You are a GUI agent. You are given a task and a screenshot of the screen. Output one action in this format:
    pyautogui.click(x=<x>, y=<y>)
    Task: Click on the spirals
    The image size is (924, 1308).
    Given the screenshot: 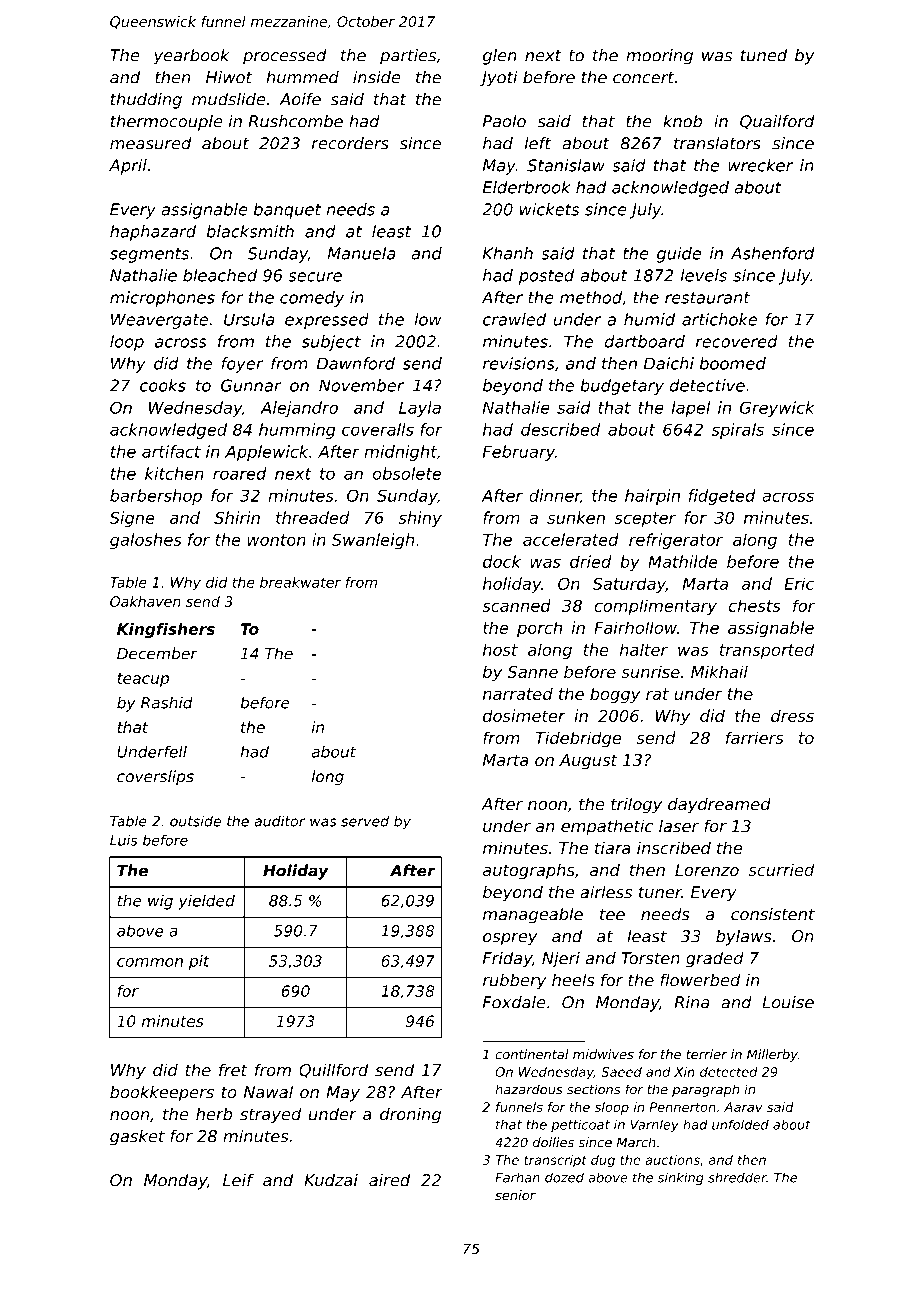 What is the action you would take?
    pyautogui.click(x=738, y=431)
